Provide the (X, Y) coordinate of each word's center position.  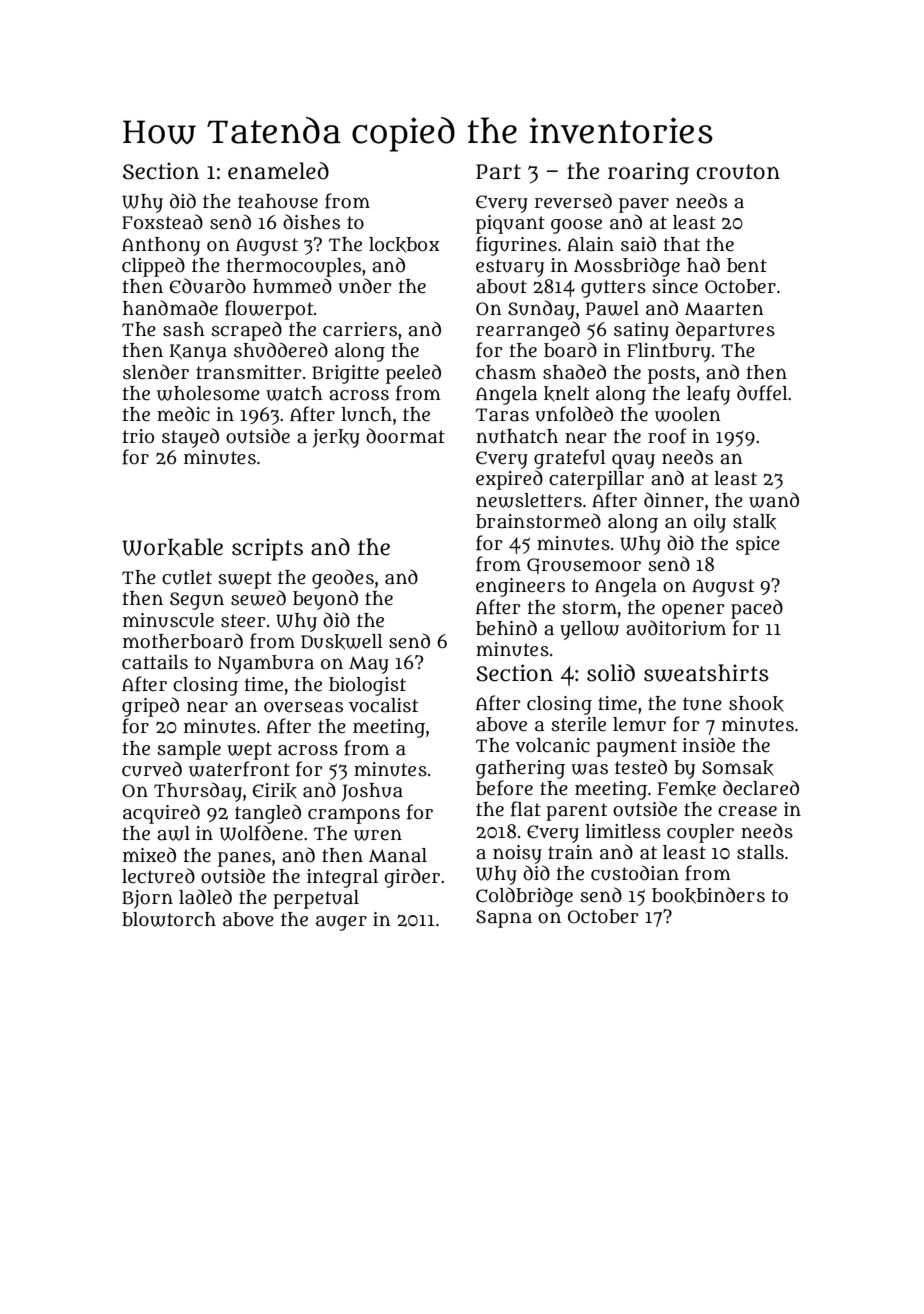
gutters (613, 289)
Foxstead (162, 222)
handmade (170, 308)
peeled (413, 374)
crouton (738, 172)
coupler (700, 833)
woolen (688, 414)
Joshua (372, 792)
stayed (190, 438)
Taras (502, 415)
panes (244, 859)
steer (243, 621)
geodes (343, 579)
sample (189, 750)
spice (758, 545)
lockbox (404, 245)
